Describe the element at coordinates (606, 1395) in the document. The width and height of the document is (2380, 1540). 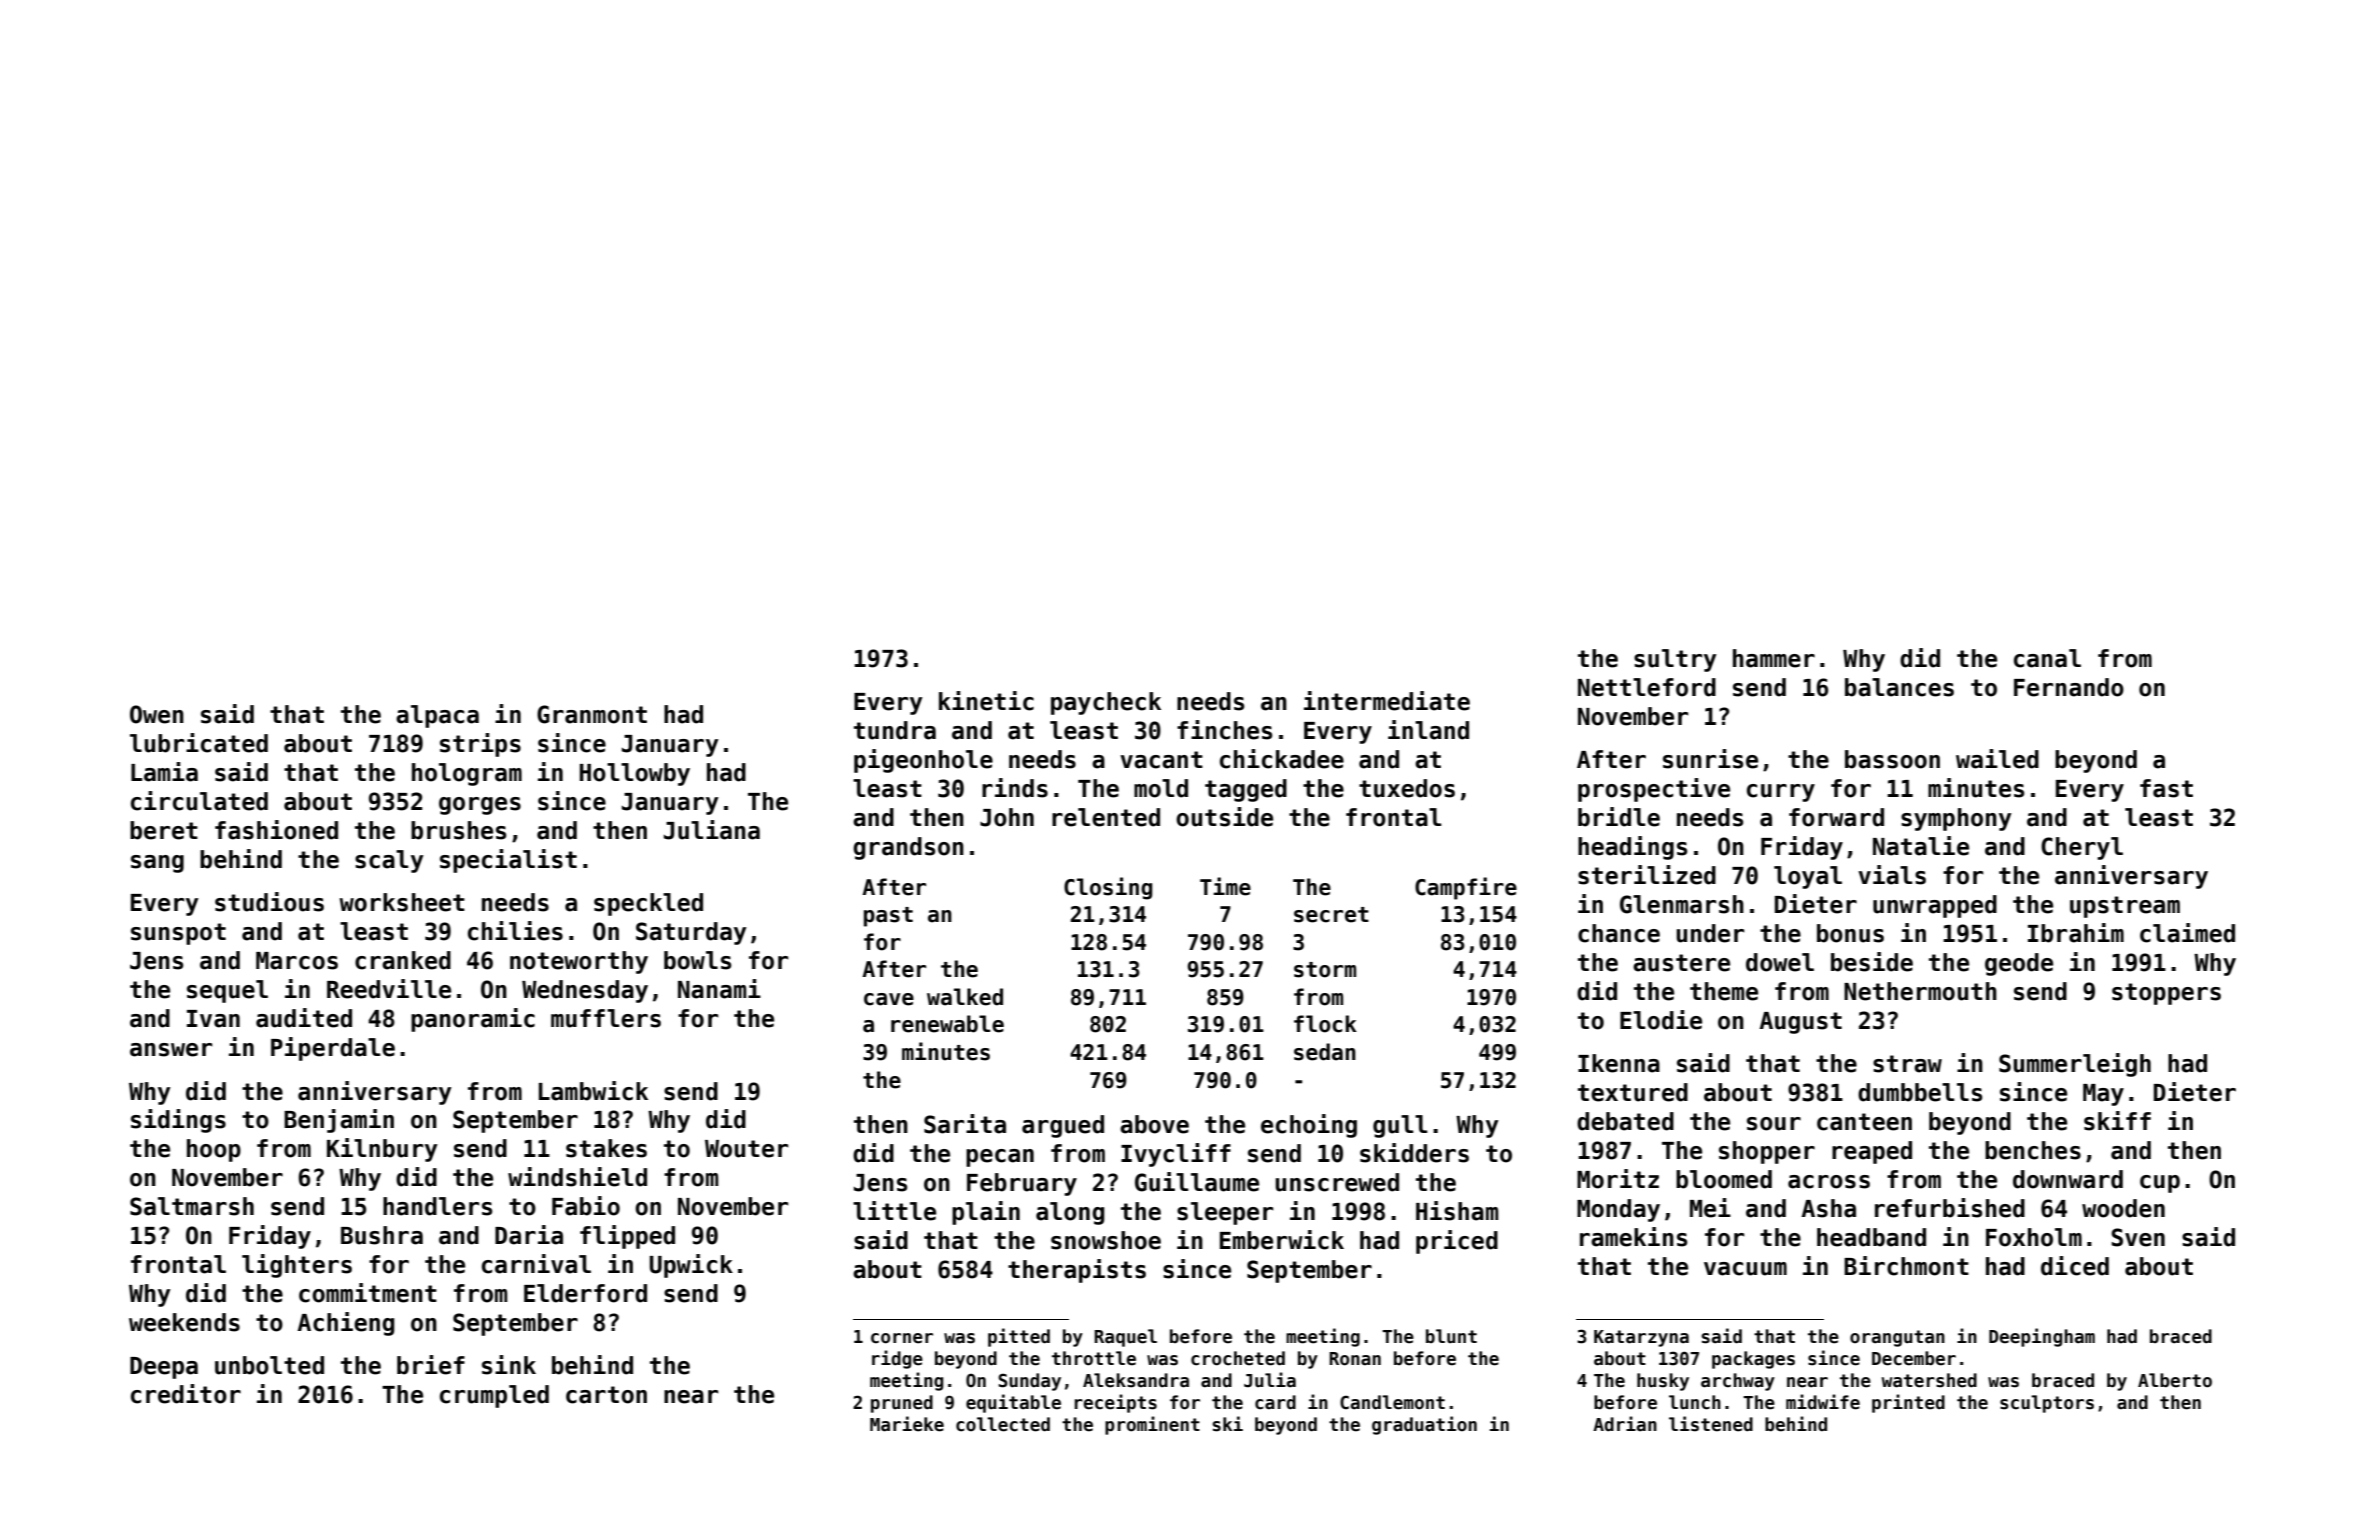
I see `carton` at that location.
